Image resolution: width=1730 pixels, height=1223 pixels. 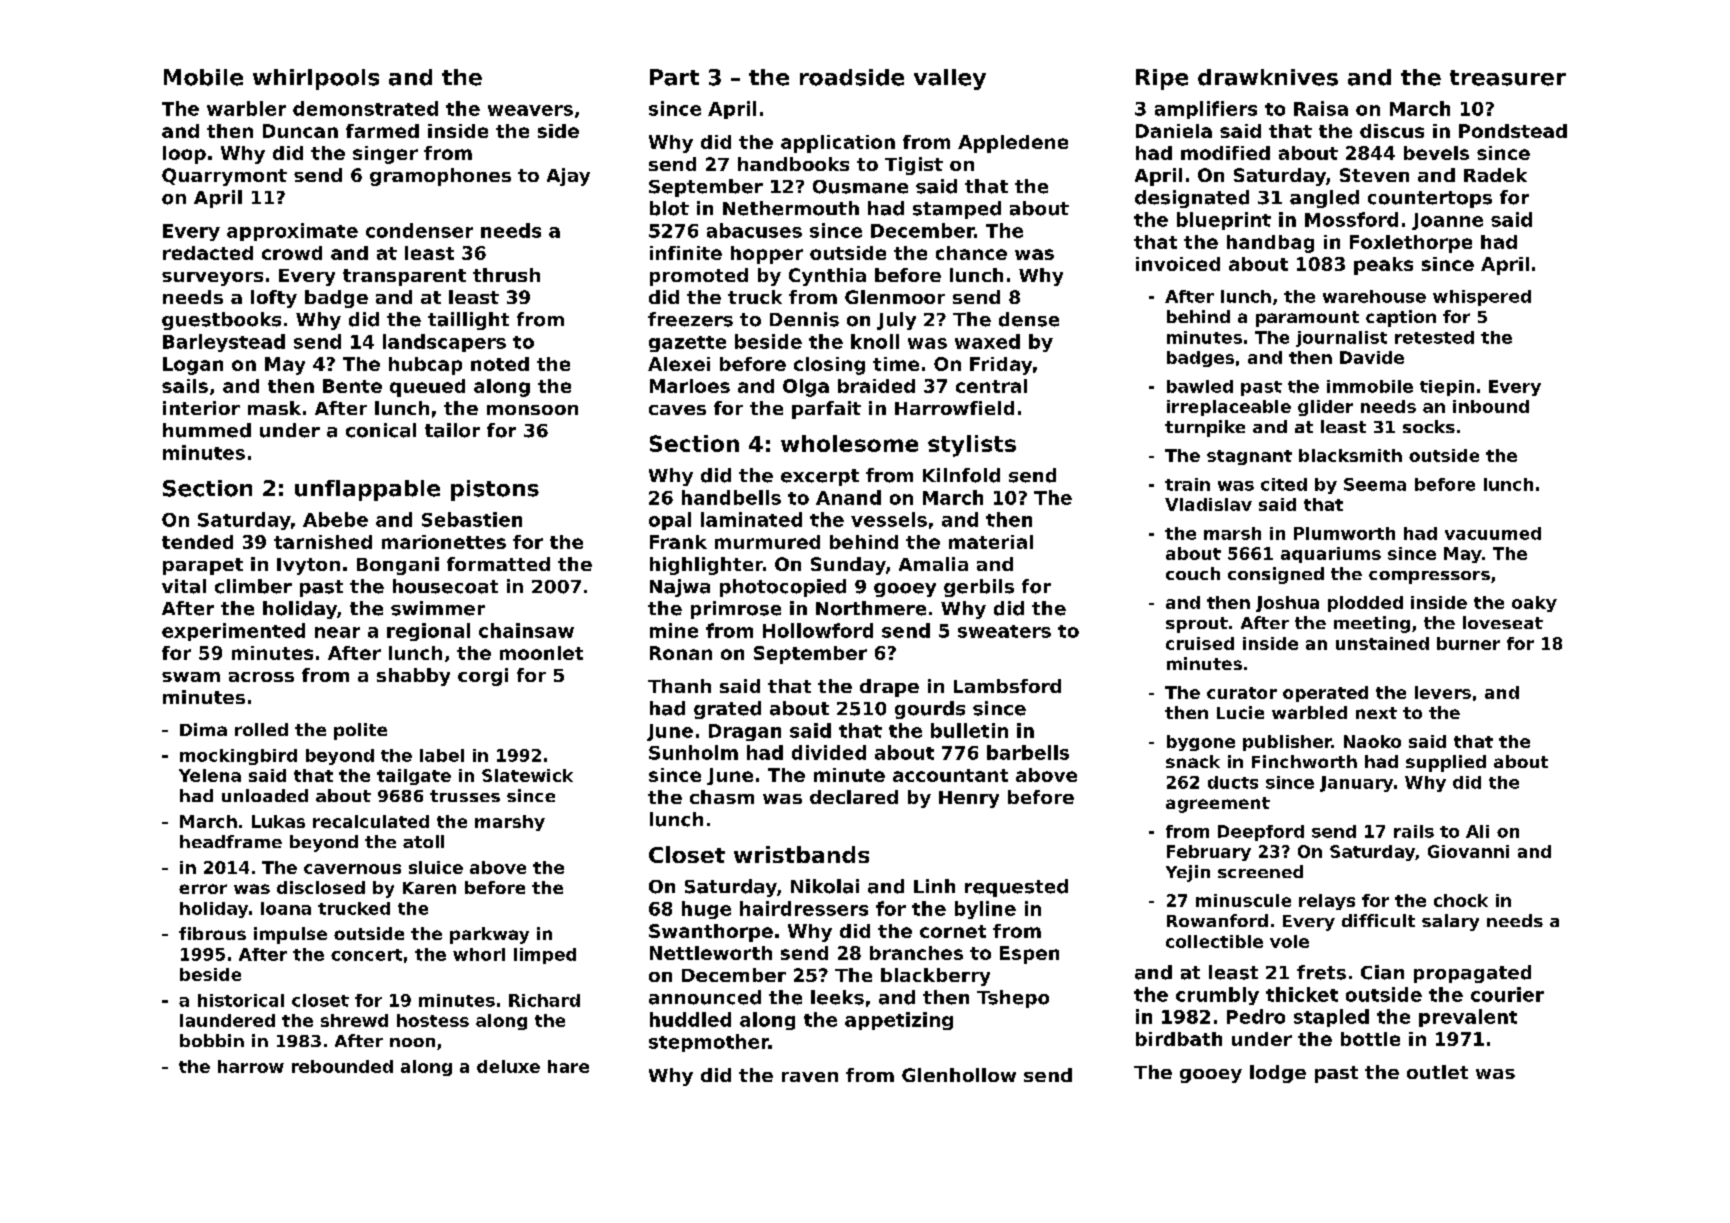 I want to click on drape, so click(x=889, y=688).
